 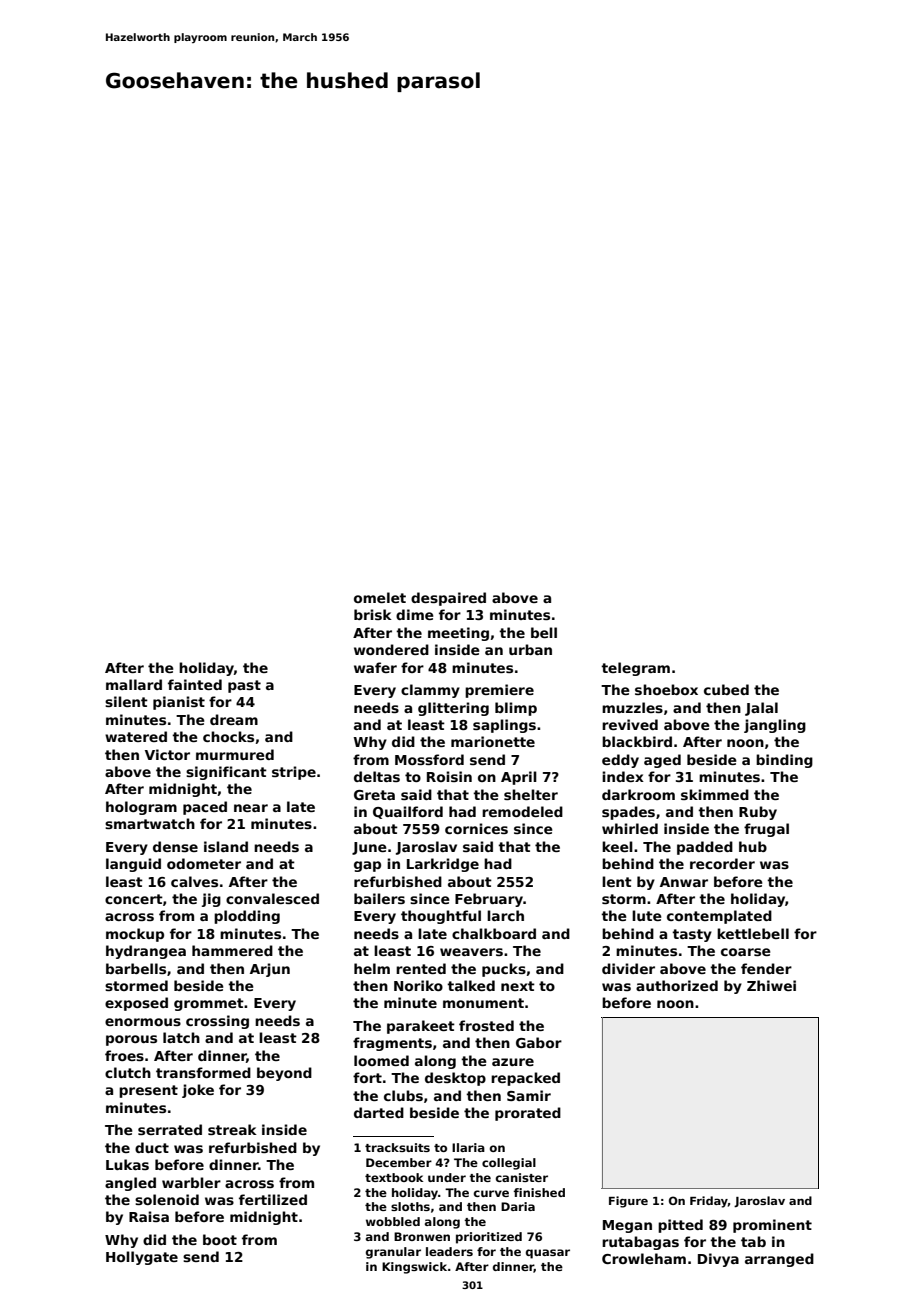 I want to click on despaired, so click(x=448, y=599).
